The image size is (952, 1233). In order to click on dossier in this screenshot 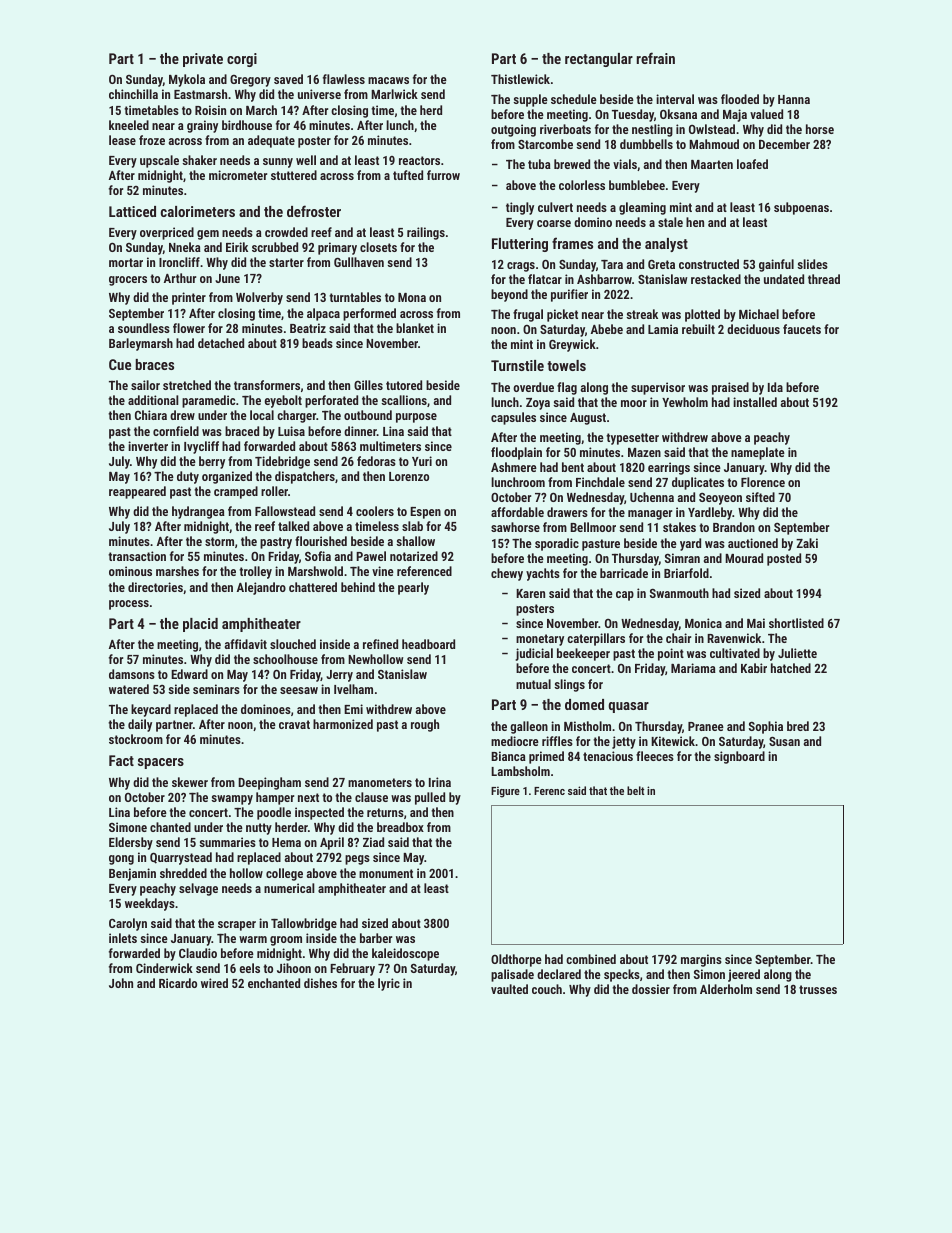, I will do `click(651, 989)`.
